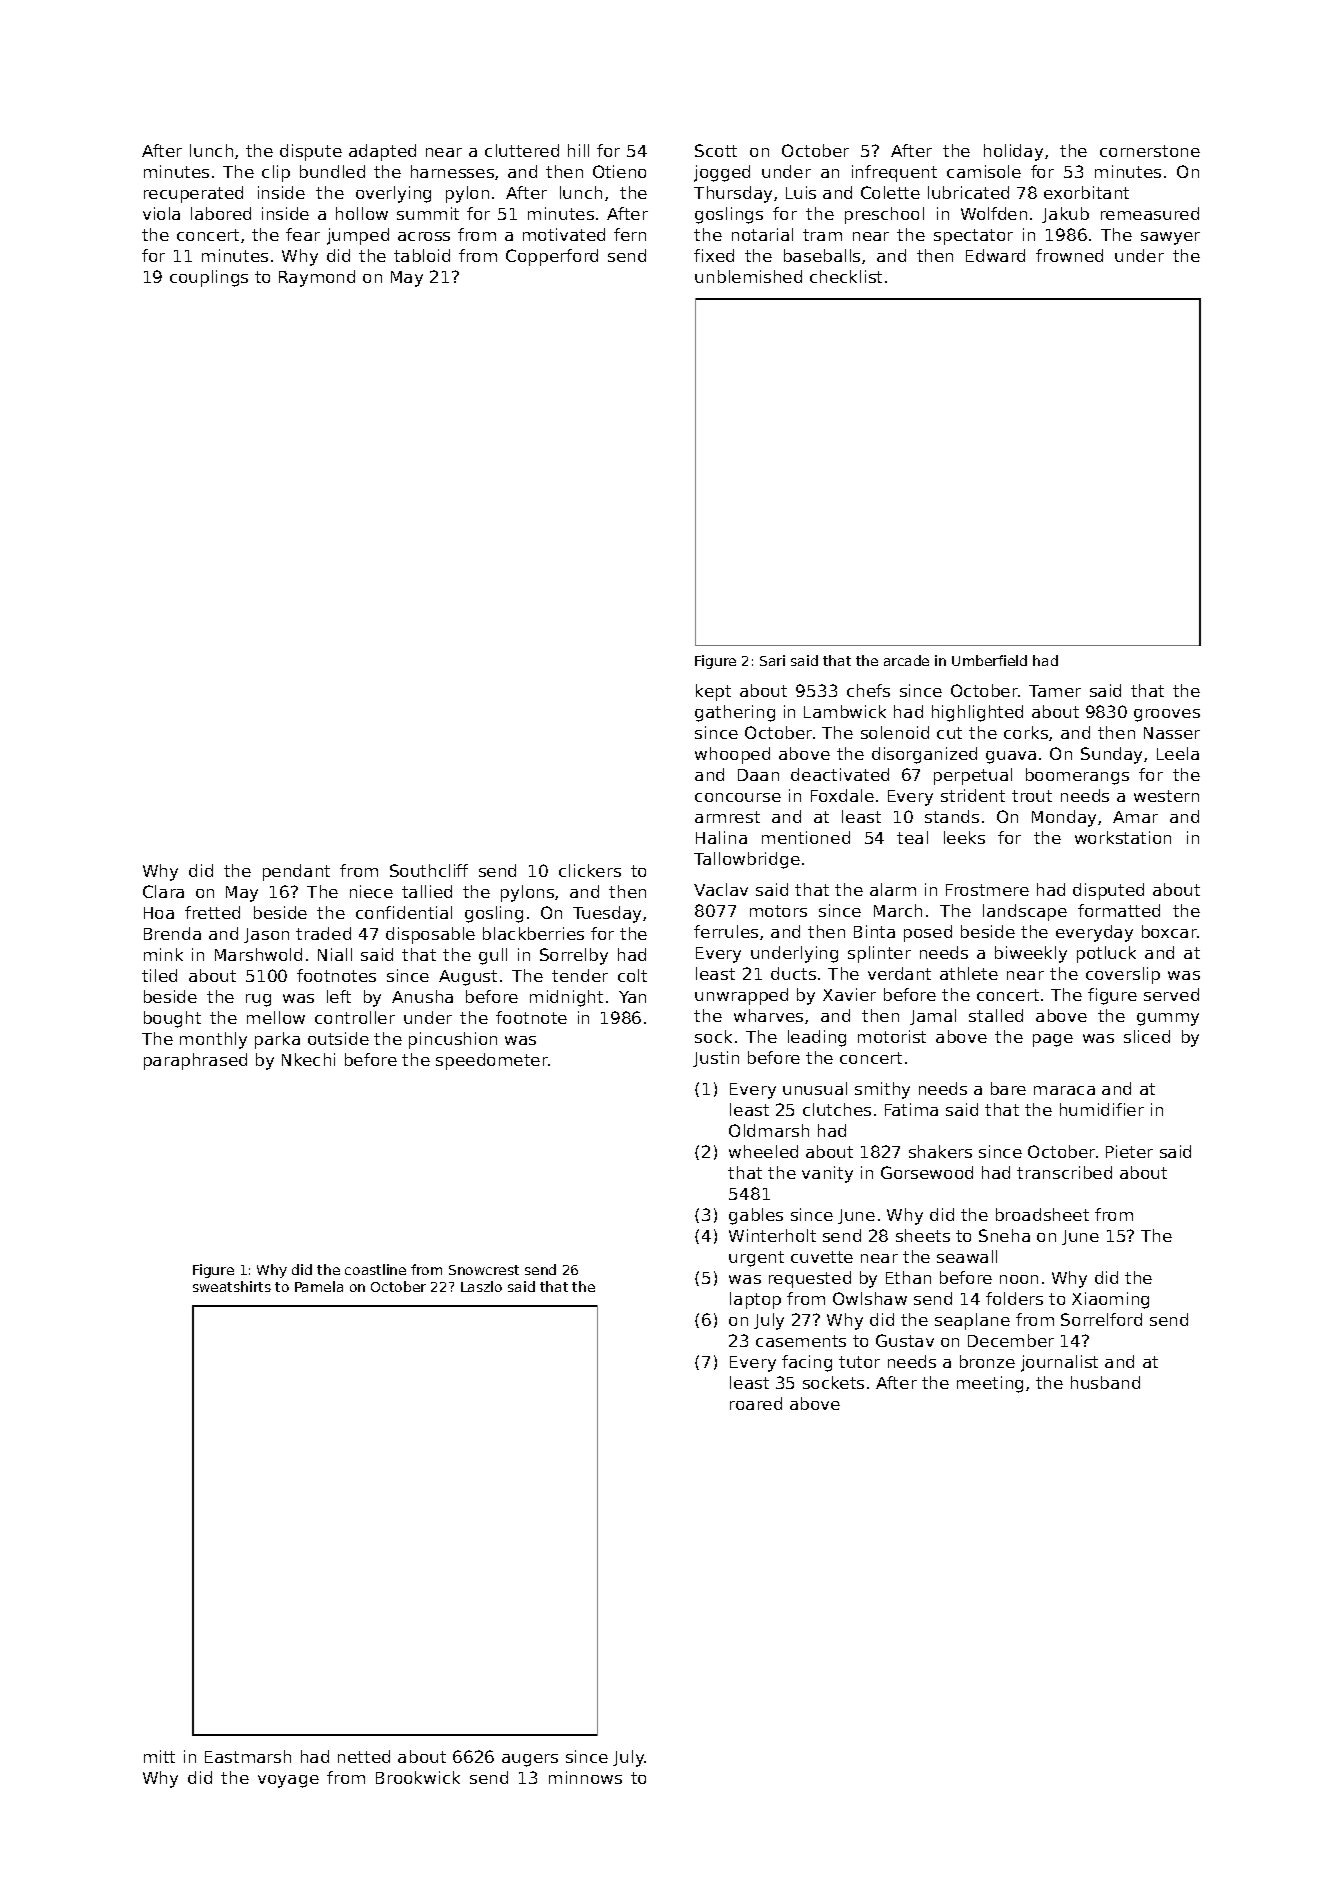  I want to click on Clara, so click(163, 891).
